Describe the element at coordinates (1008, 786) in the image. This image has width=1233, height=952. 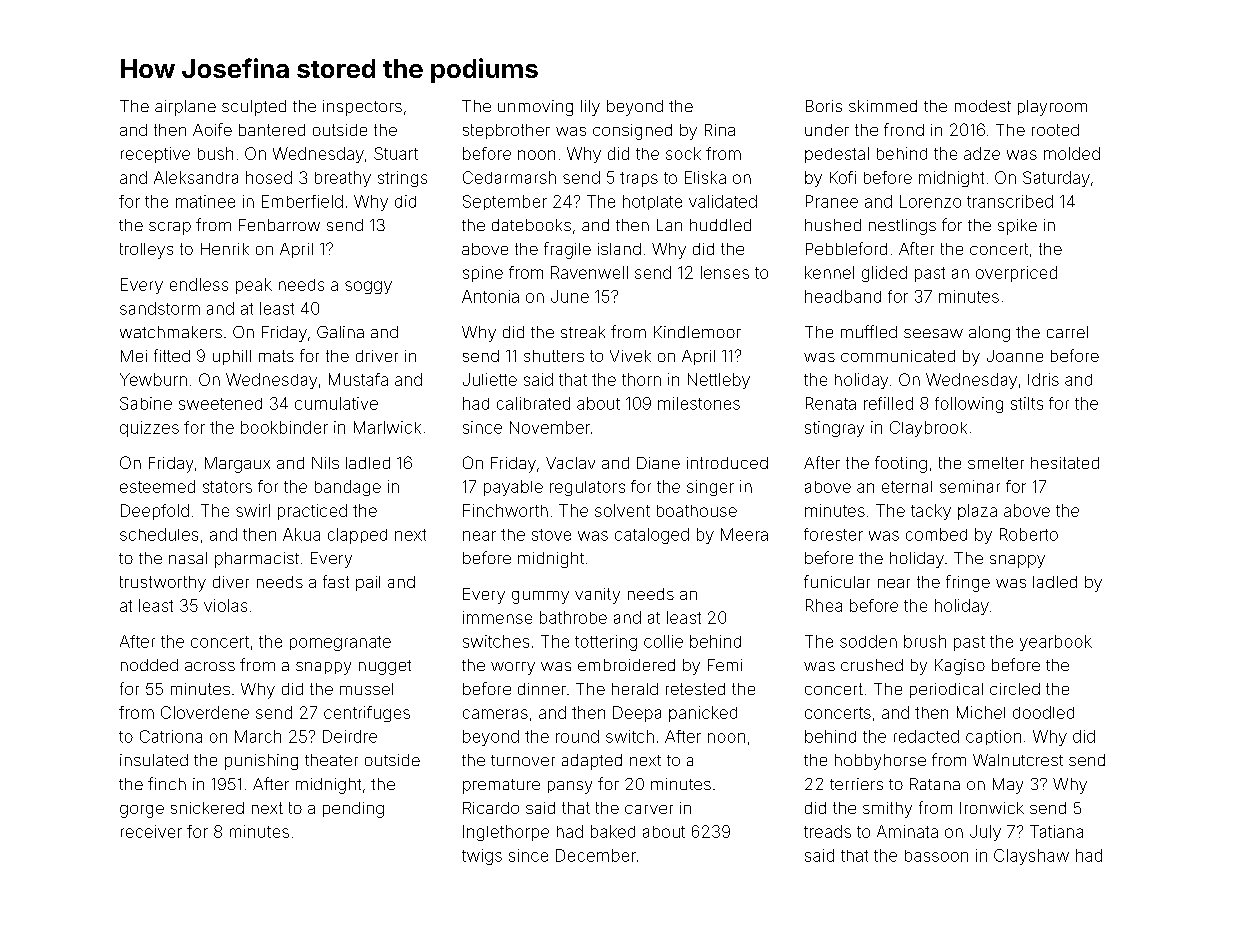
I see `May` at that location.
